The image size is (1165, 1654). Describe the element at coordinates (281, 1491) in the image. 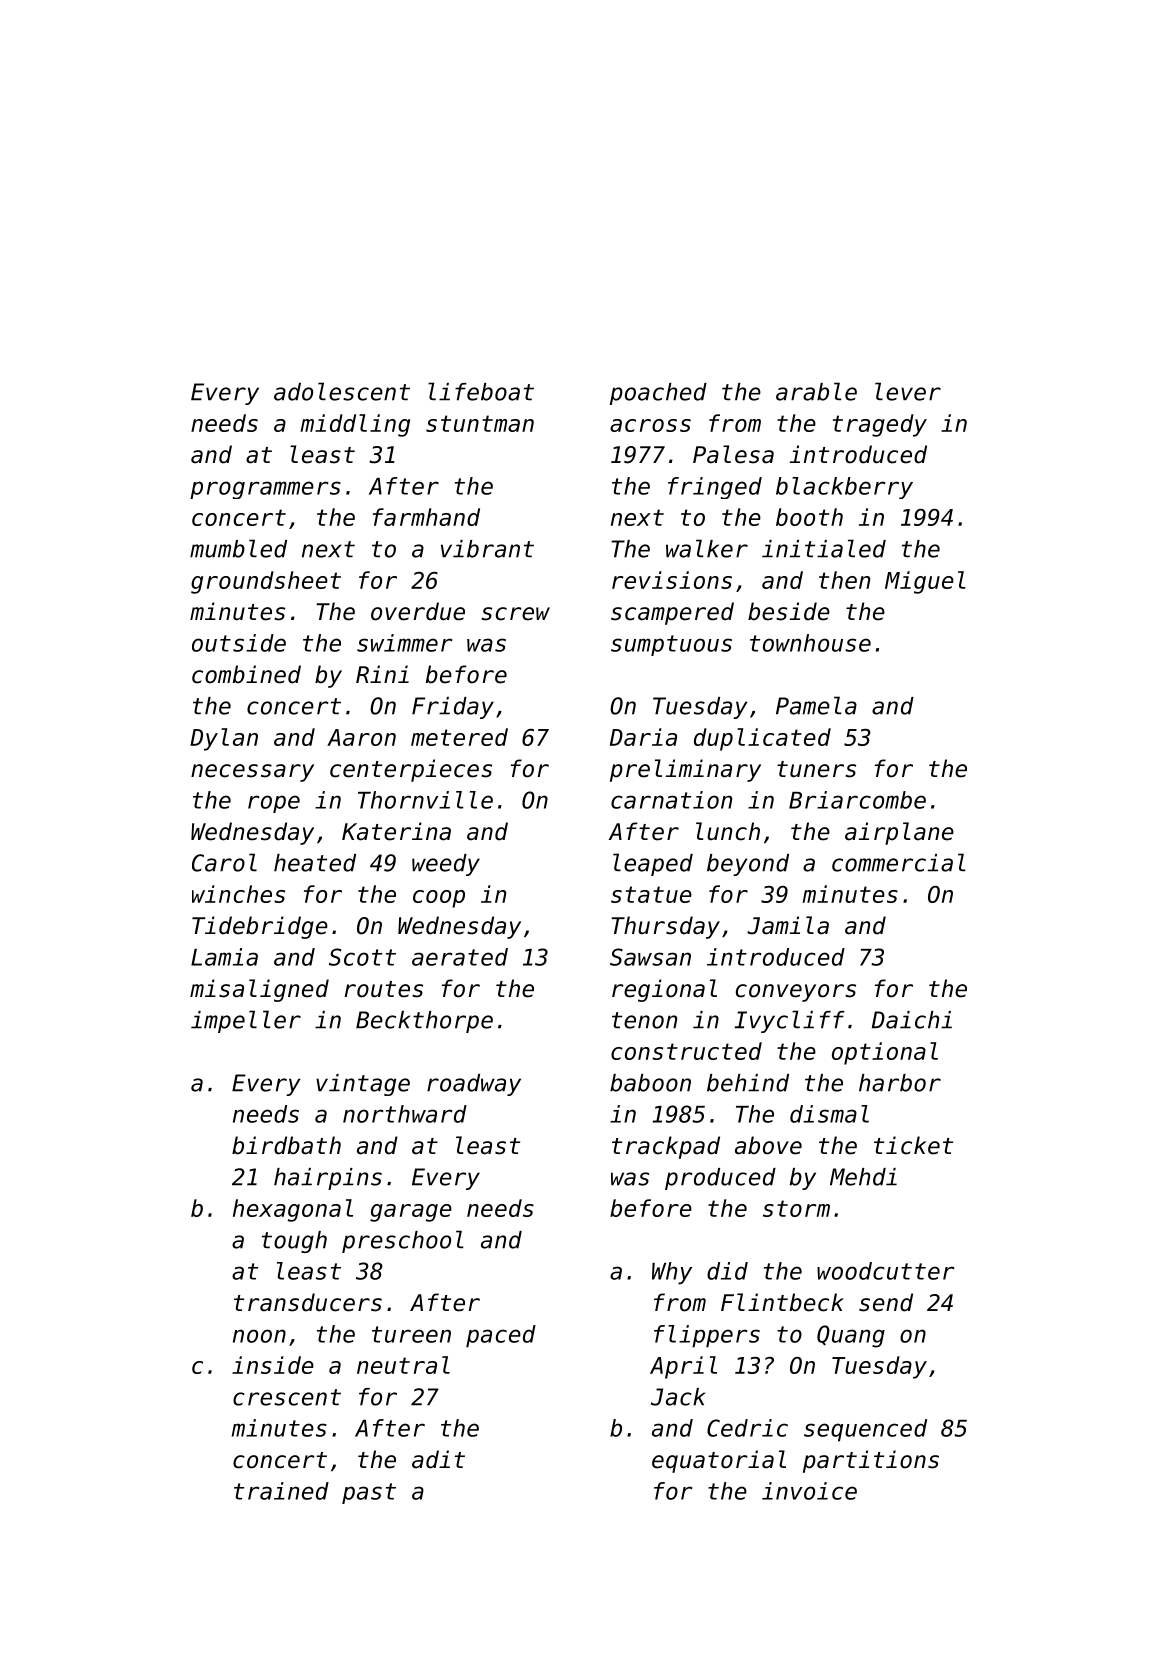

I see `trained` at that location.
